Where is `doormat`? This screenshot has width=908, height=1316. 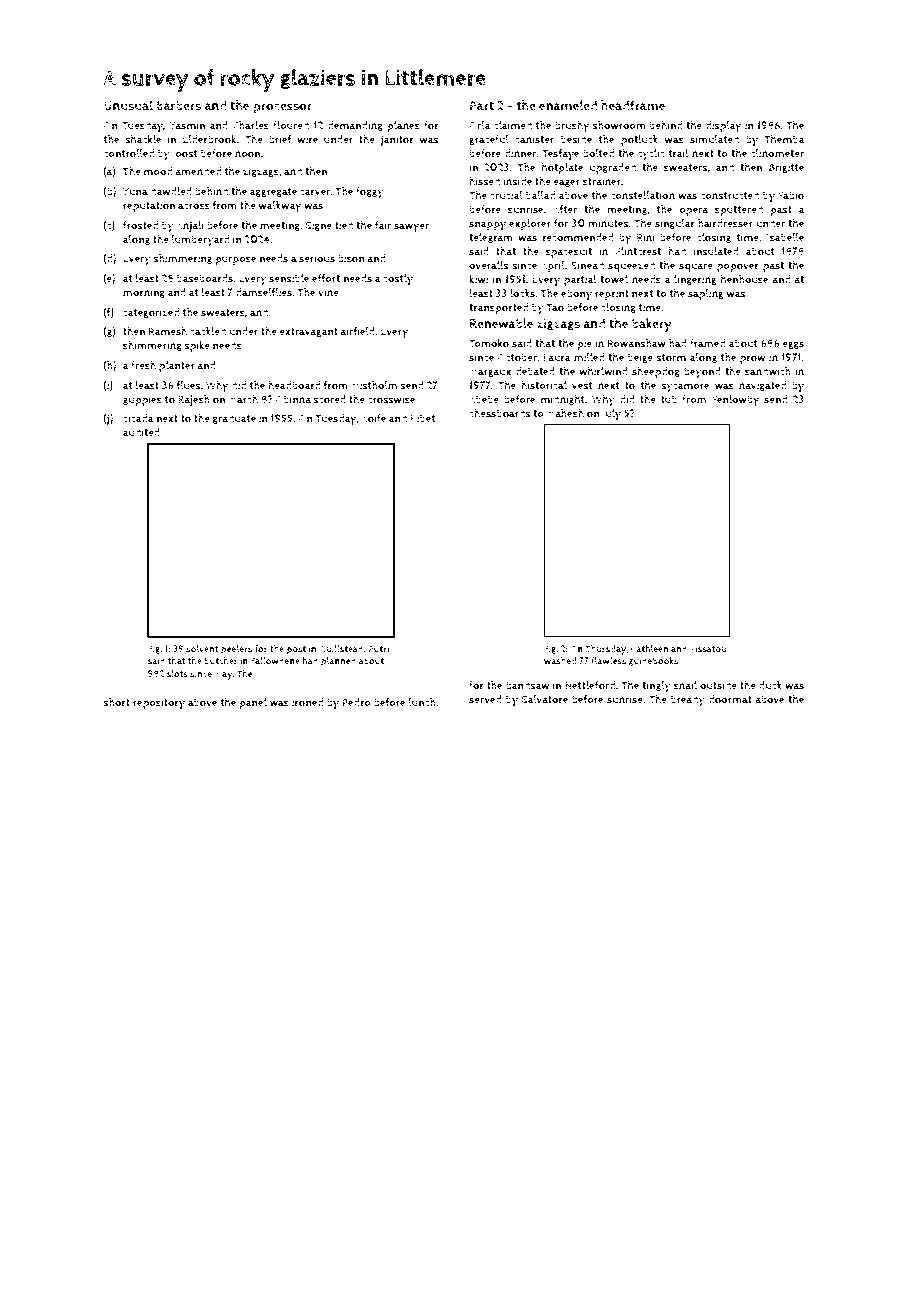 doormat is located at coordinates (730, 699).
